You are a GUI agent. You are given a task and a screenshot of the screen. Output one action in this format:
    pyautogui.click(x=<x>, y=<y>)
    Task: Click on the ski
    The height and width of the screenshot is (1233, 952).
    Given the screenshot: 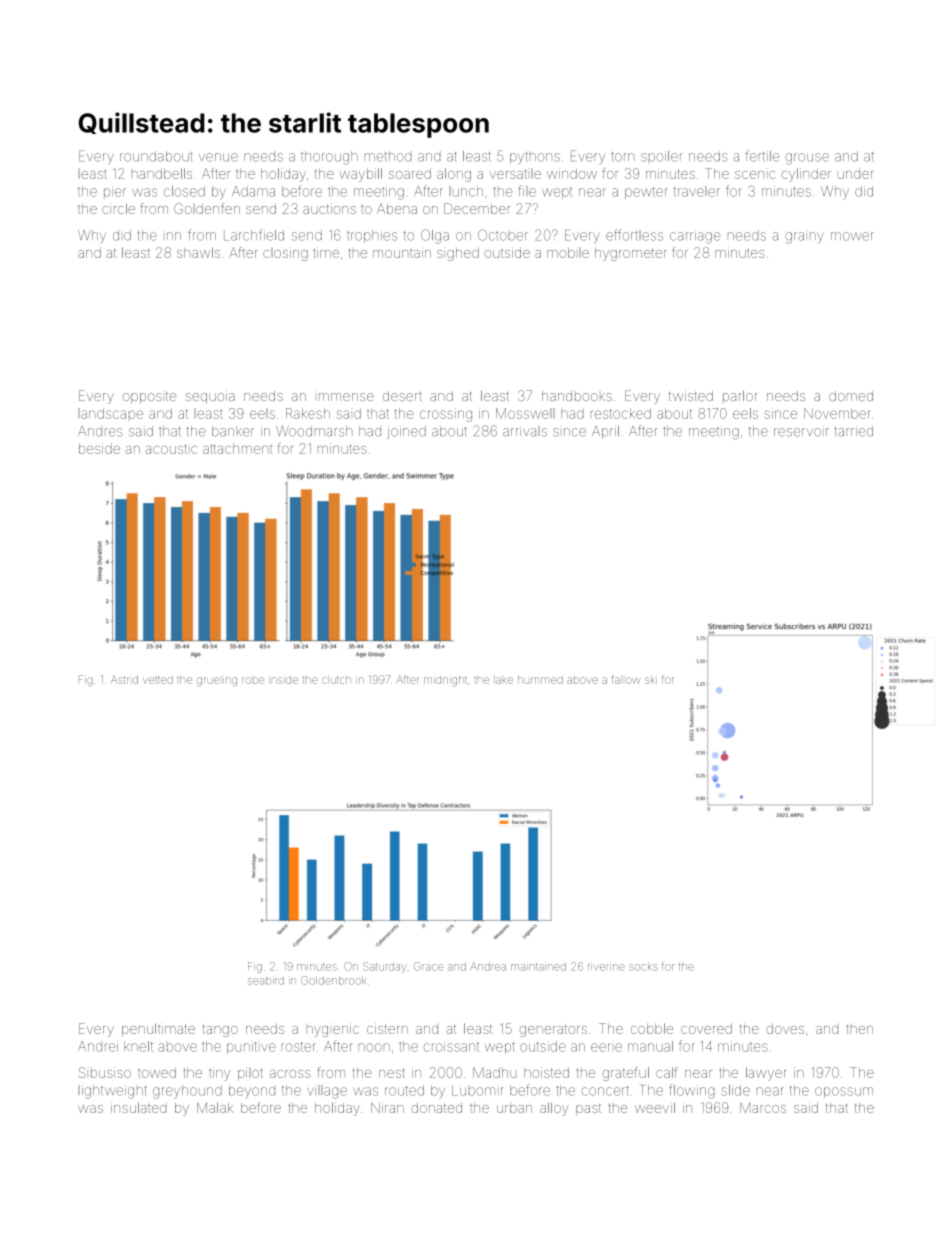 What is the action you would take?
    pyautogui.click(x=651, y=680)
